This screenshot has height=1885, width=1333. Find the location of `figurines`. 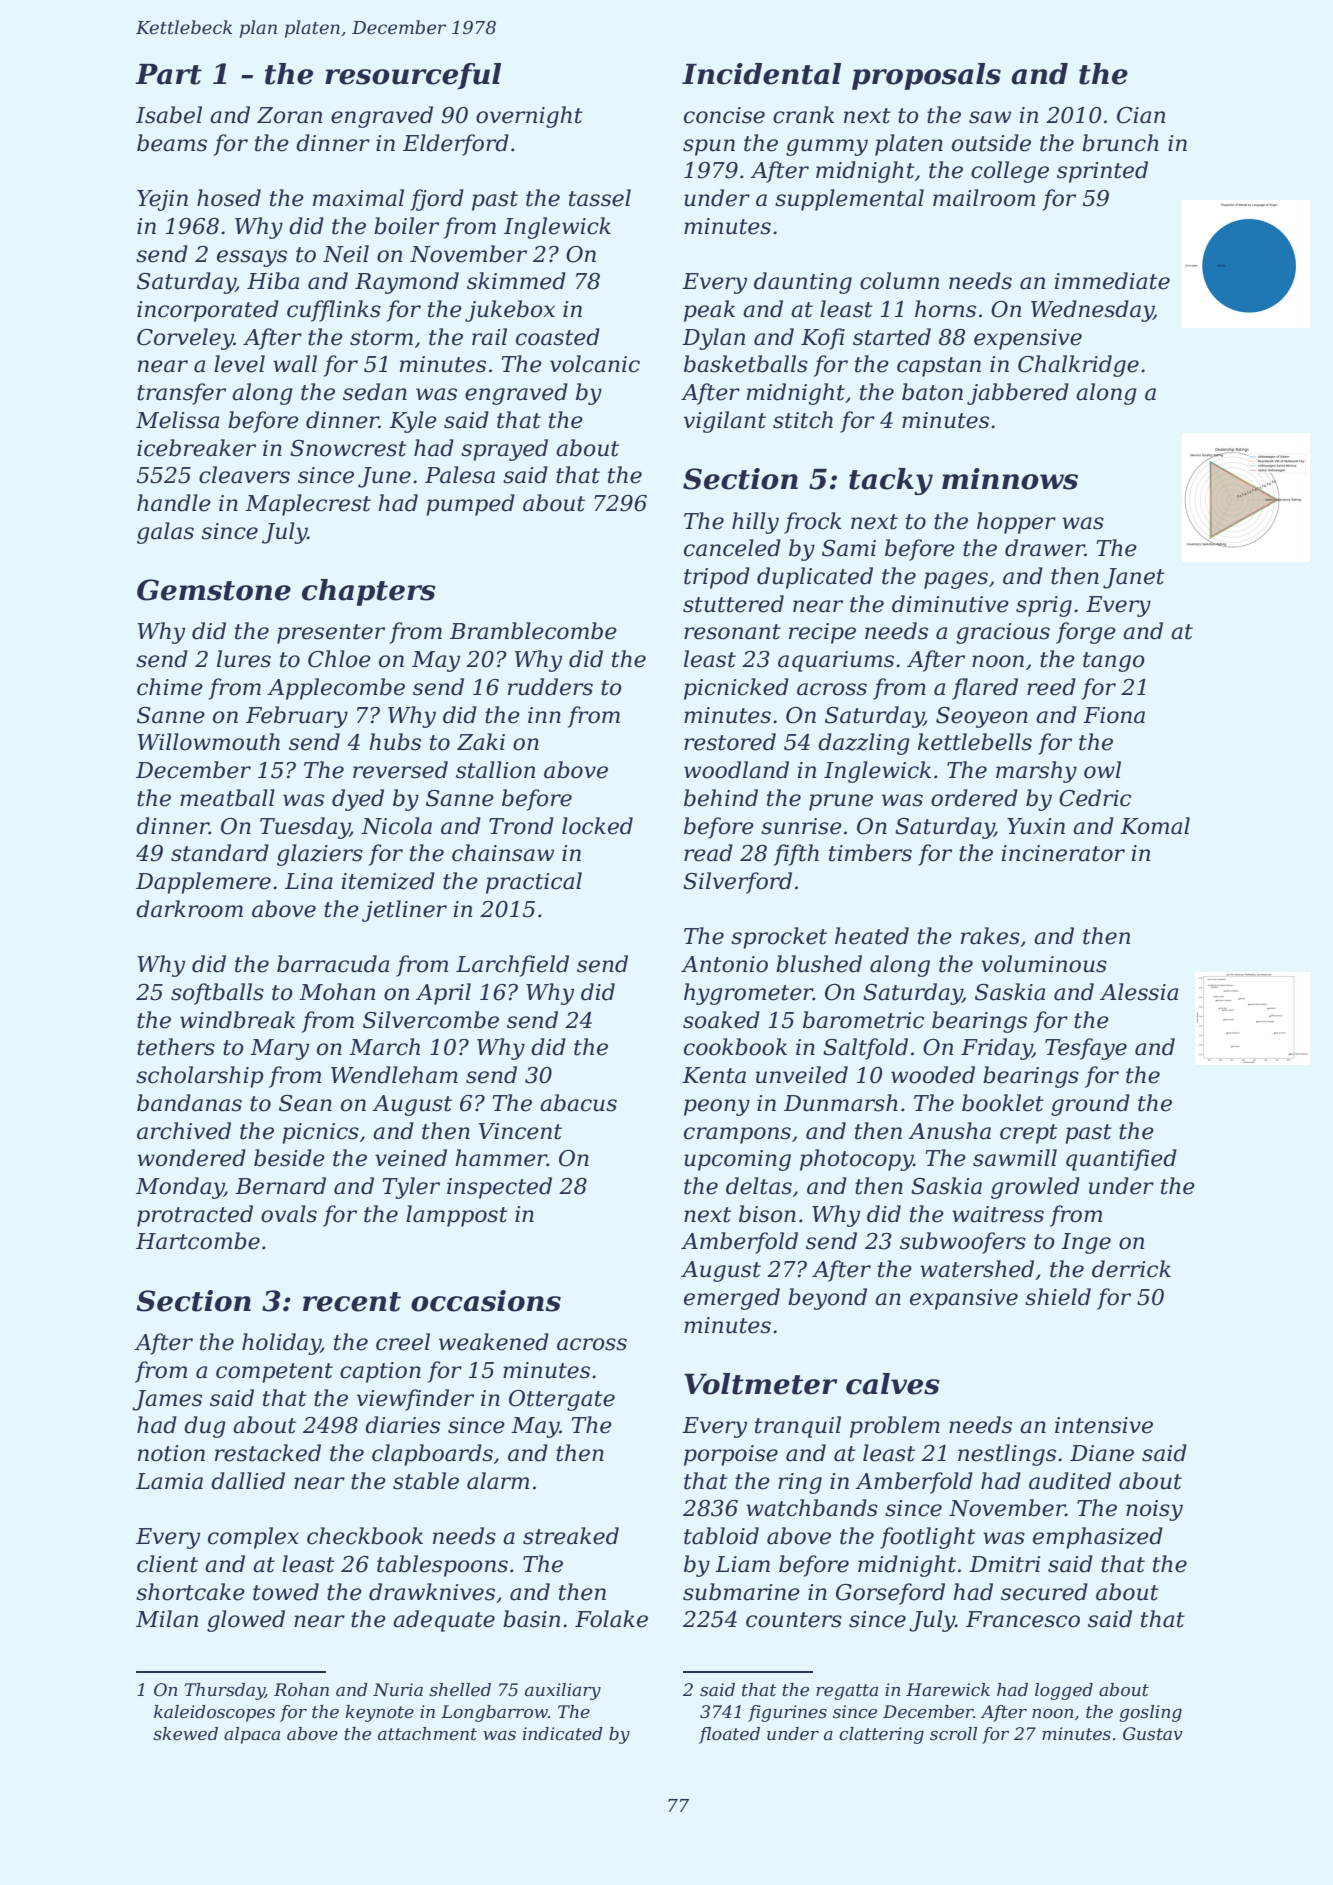

figurines is located at coordinates (787, 1713).
